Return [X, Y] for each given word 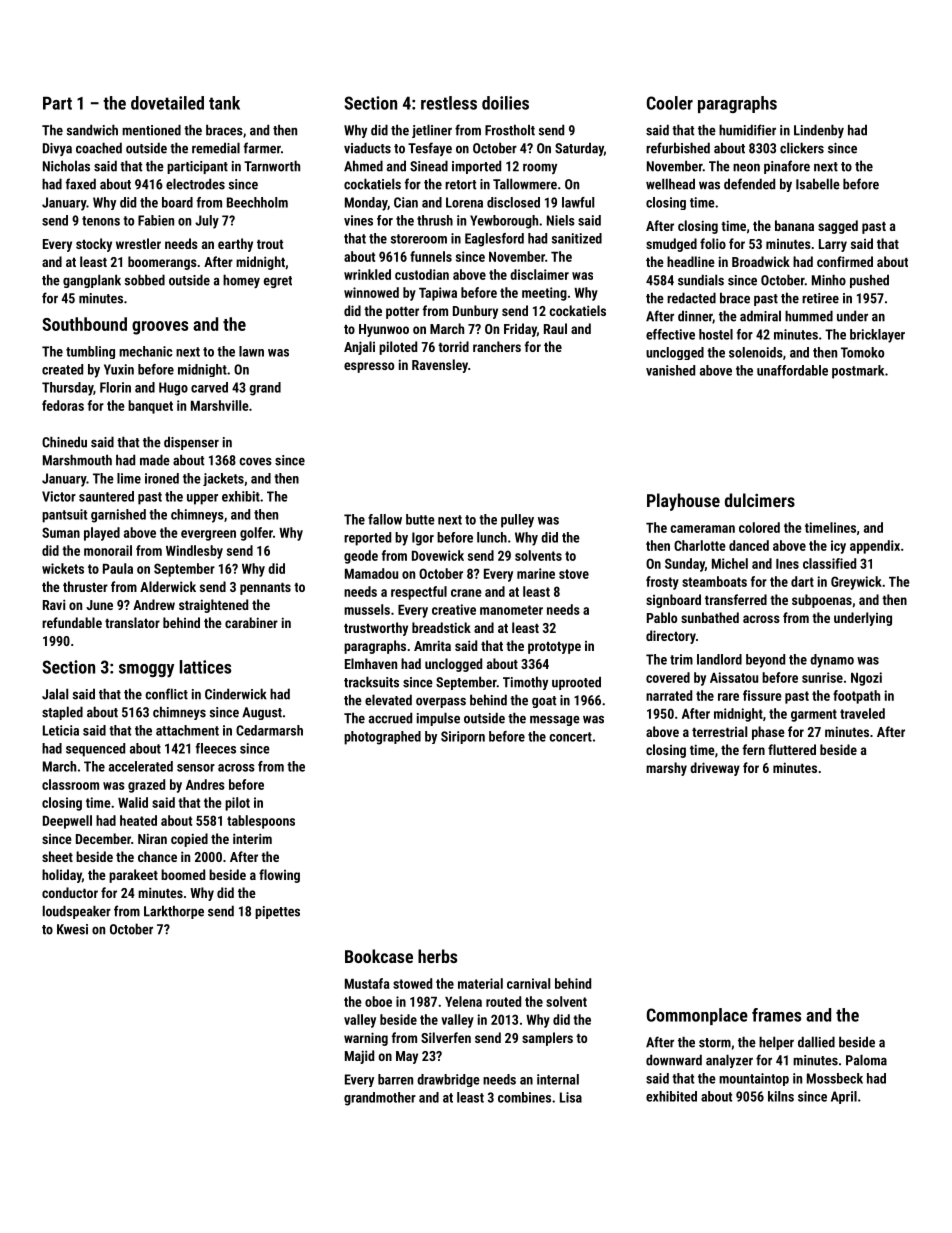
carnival [528, 983]
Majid [359, 1057]
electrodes [195, 184]
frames [776, 1015]
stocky [94, 245]
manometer [511, 610]
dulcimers [760, 500]
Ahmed [363, 166]
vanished [670, 370]
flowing [279, 876]
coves [255, 461]
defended [749, 184]
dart [802, 581]
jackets [223, 479]
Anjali [359, 348]
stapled [62, 713]
